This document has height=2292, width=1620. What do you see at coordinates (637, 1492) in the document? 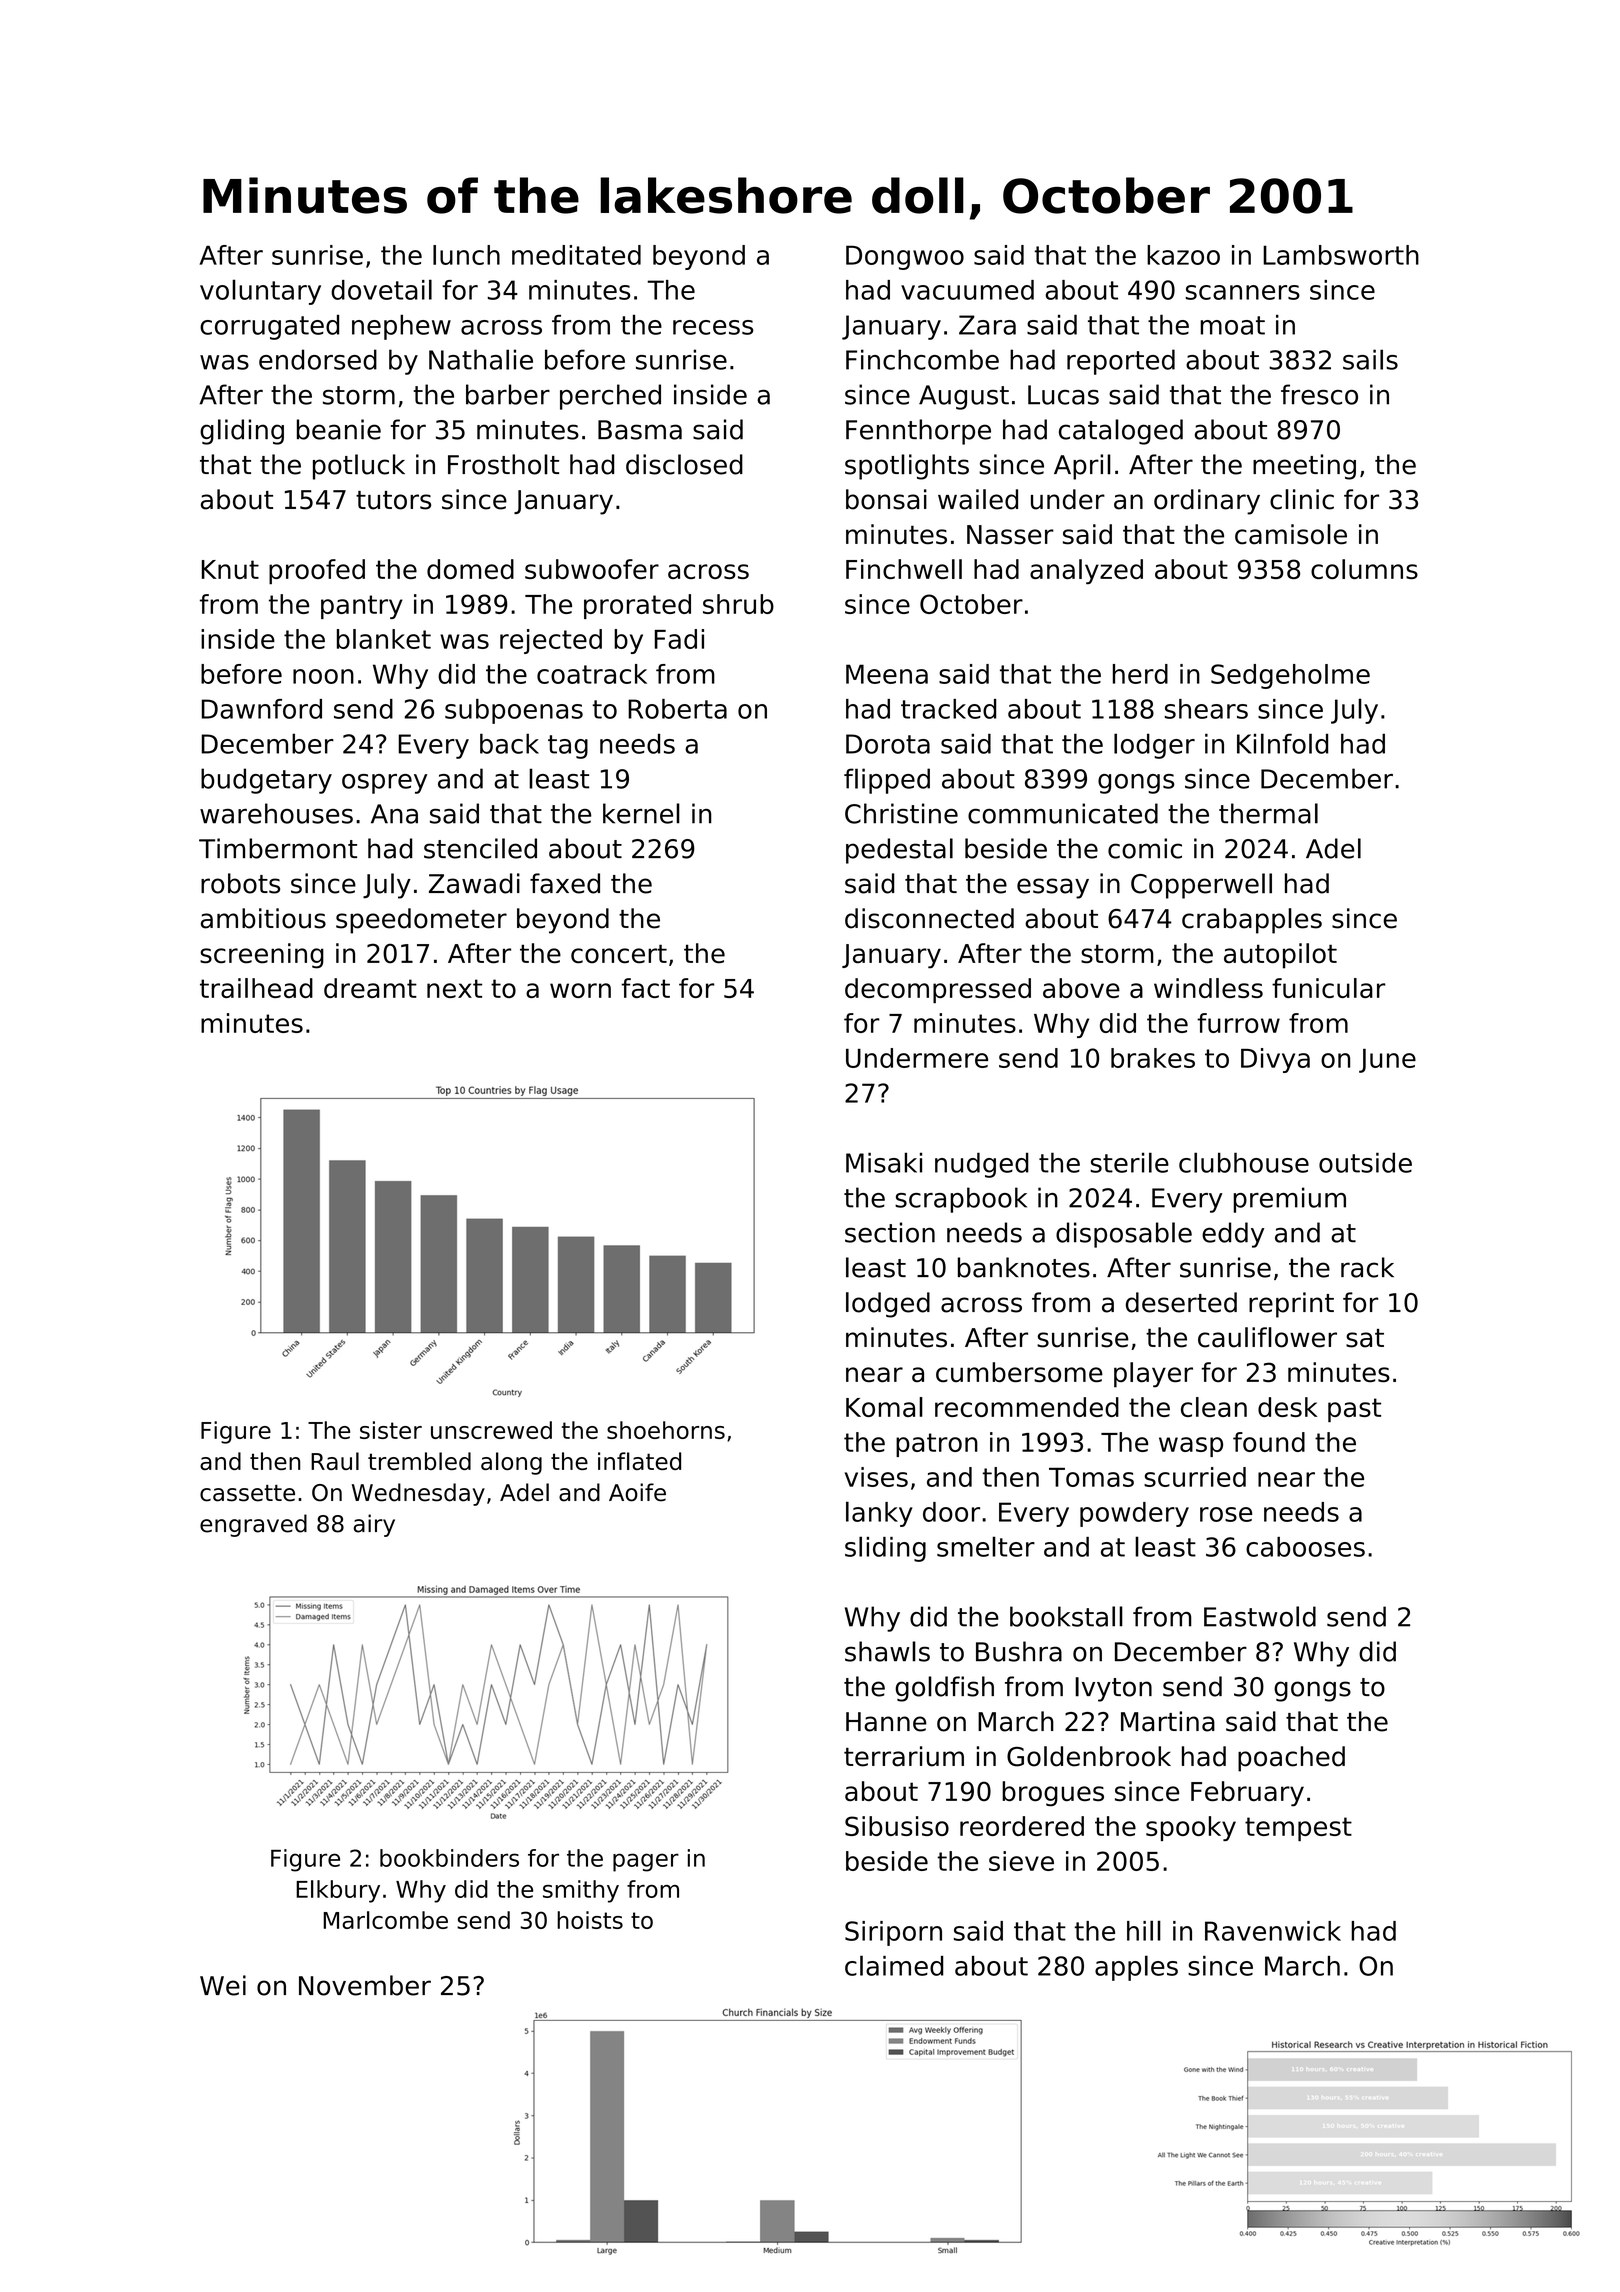
I see `Aoife` at bounding box center [637, 1492].
